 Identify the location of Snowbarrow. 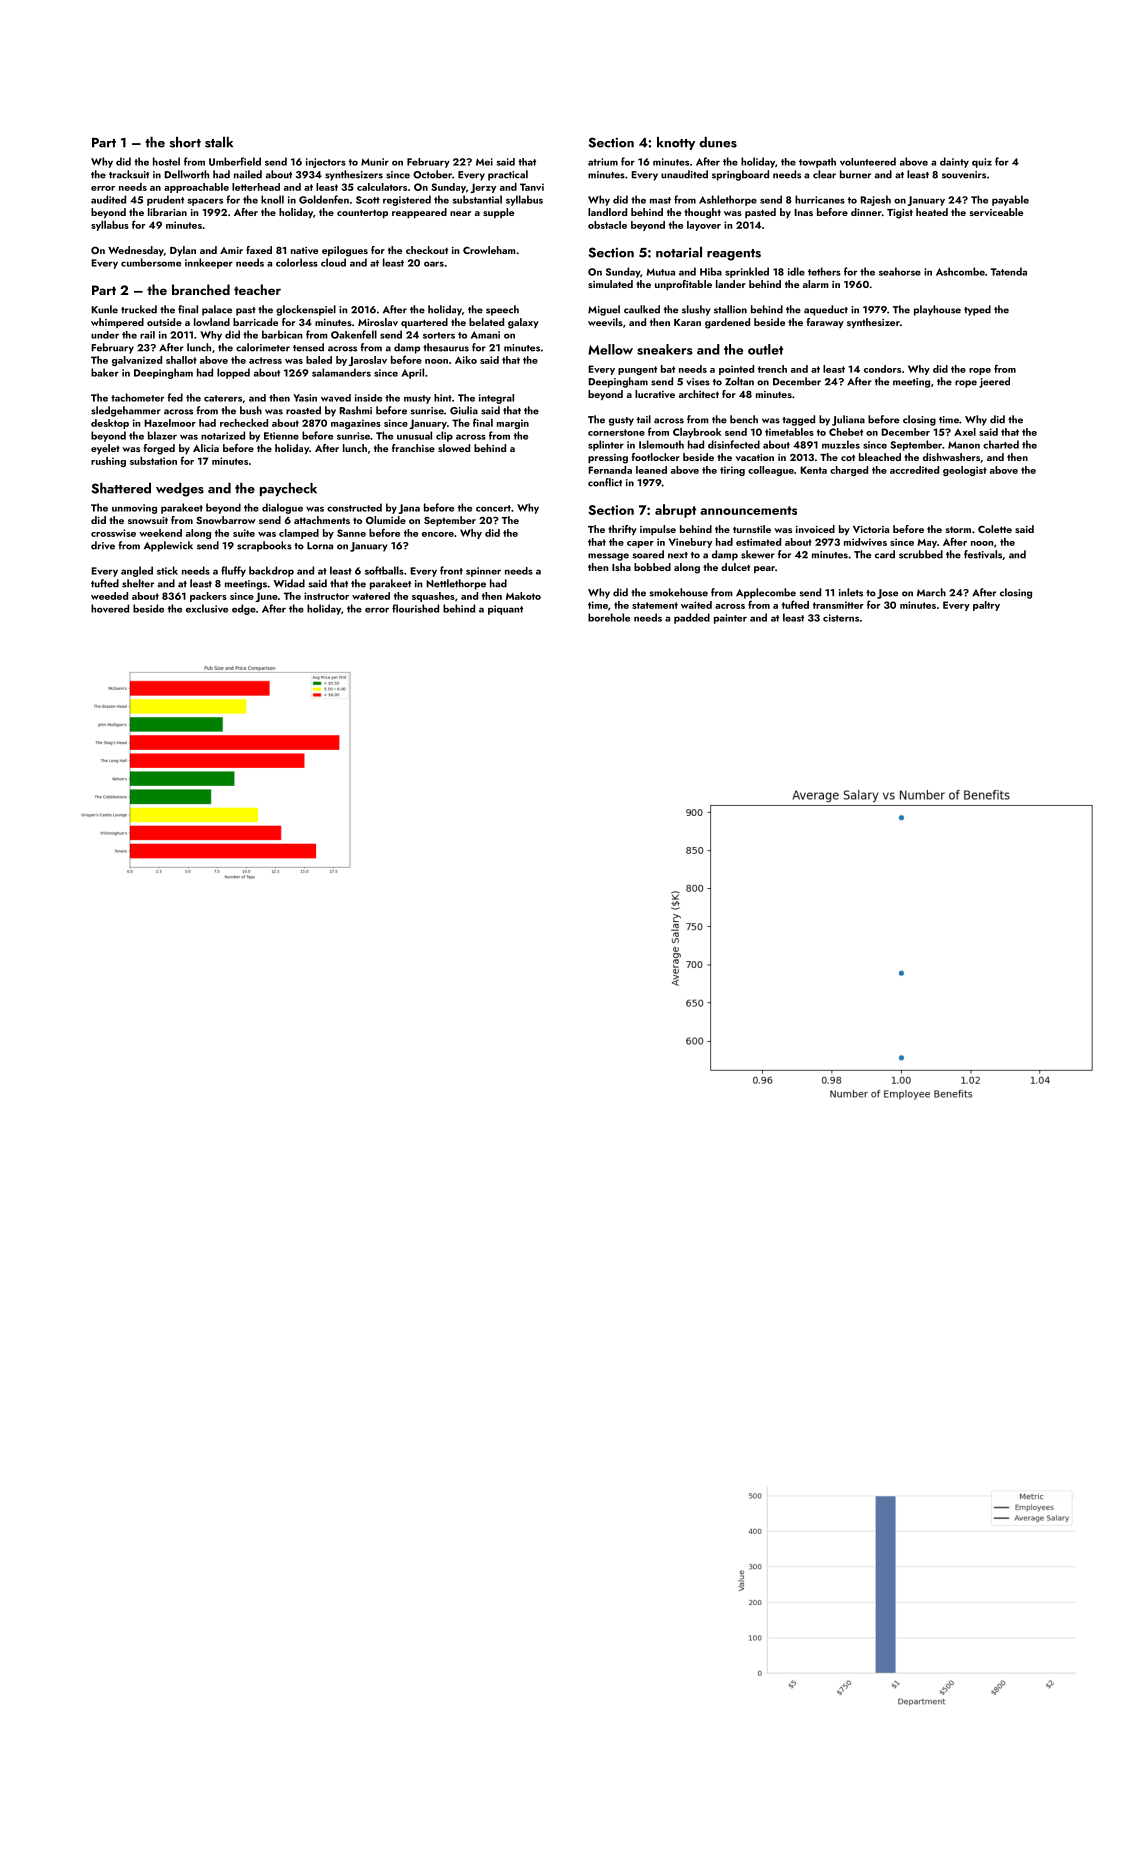
(226, 520).
